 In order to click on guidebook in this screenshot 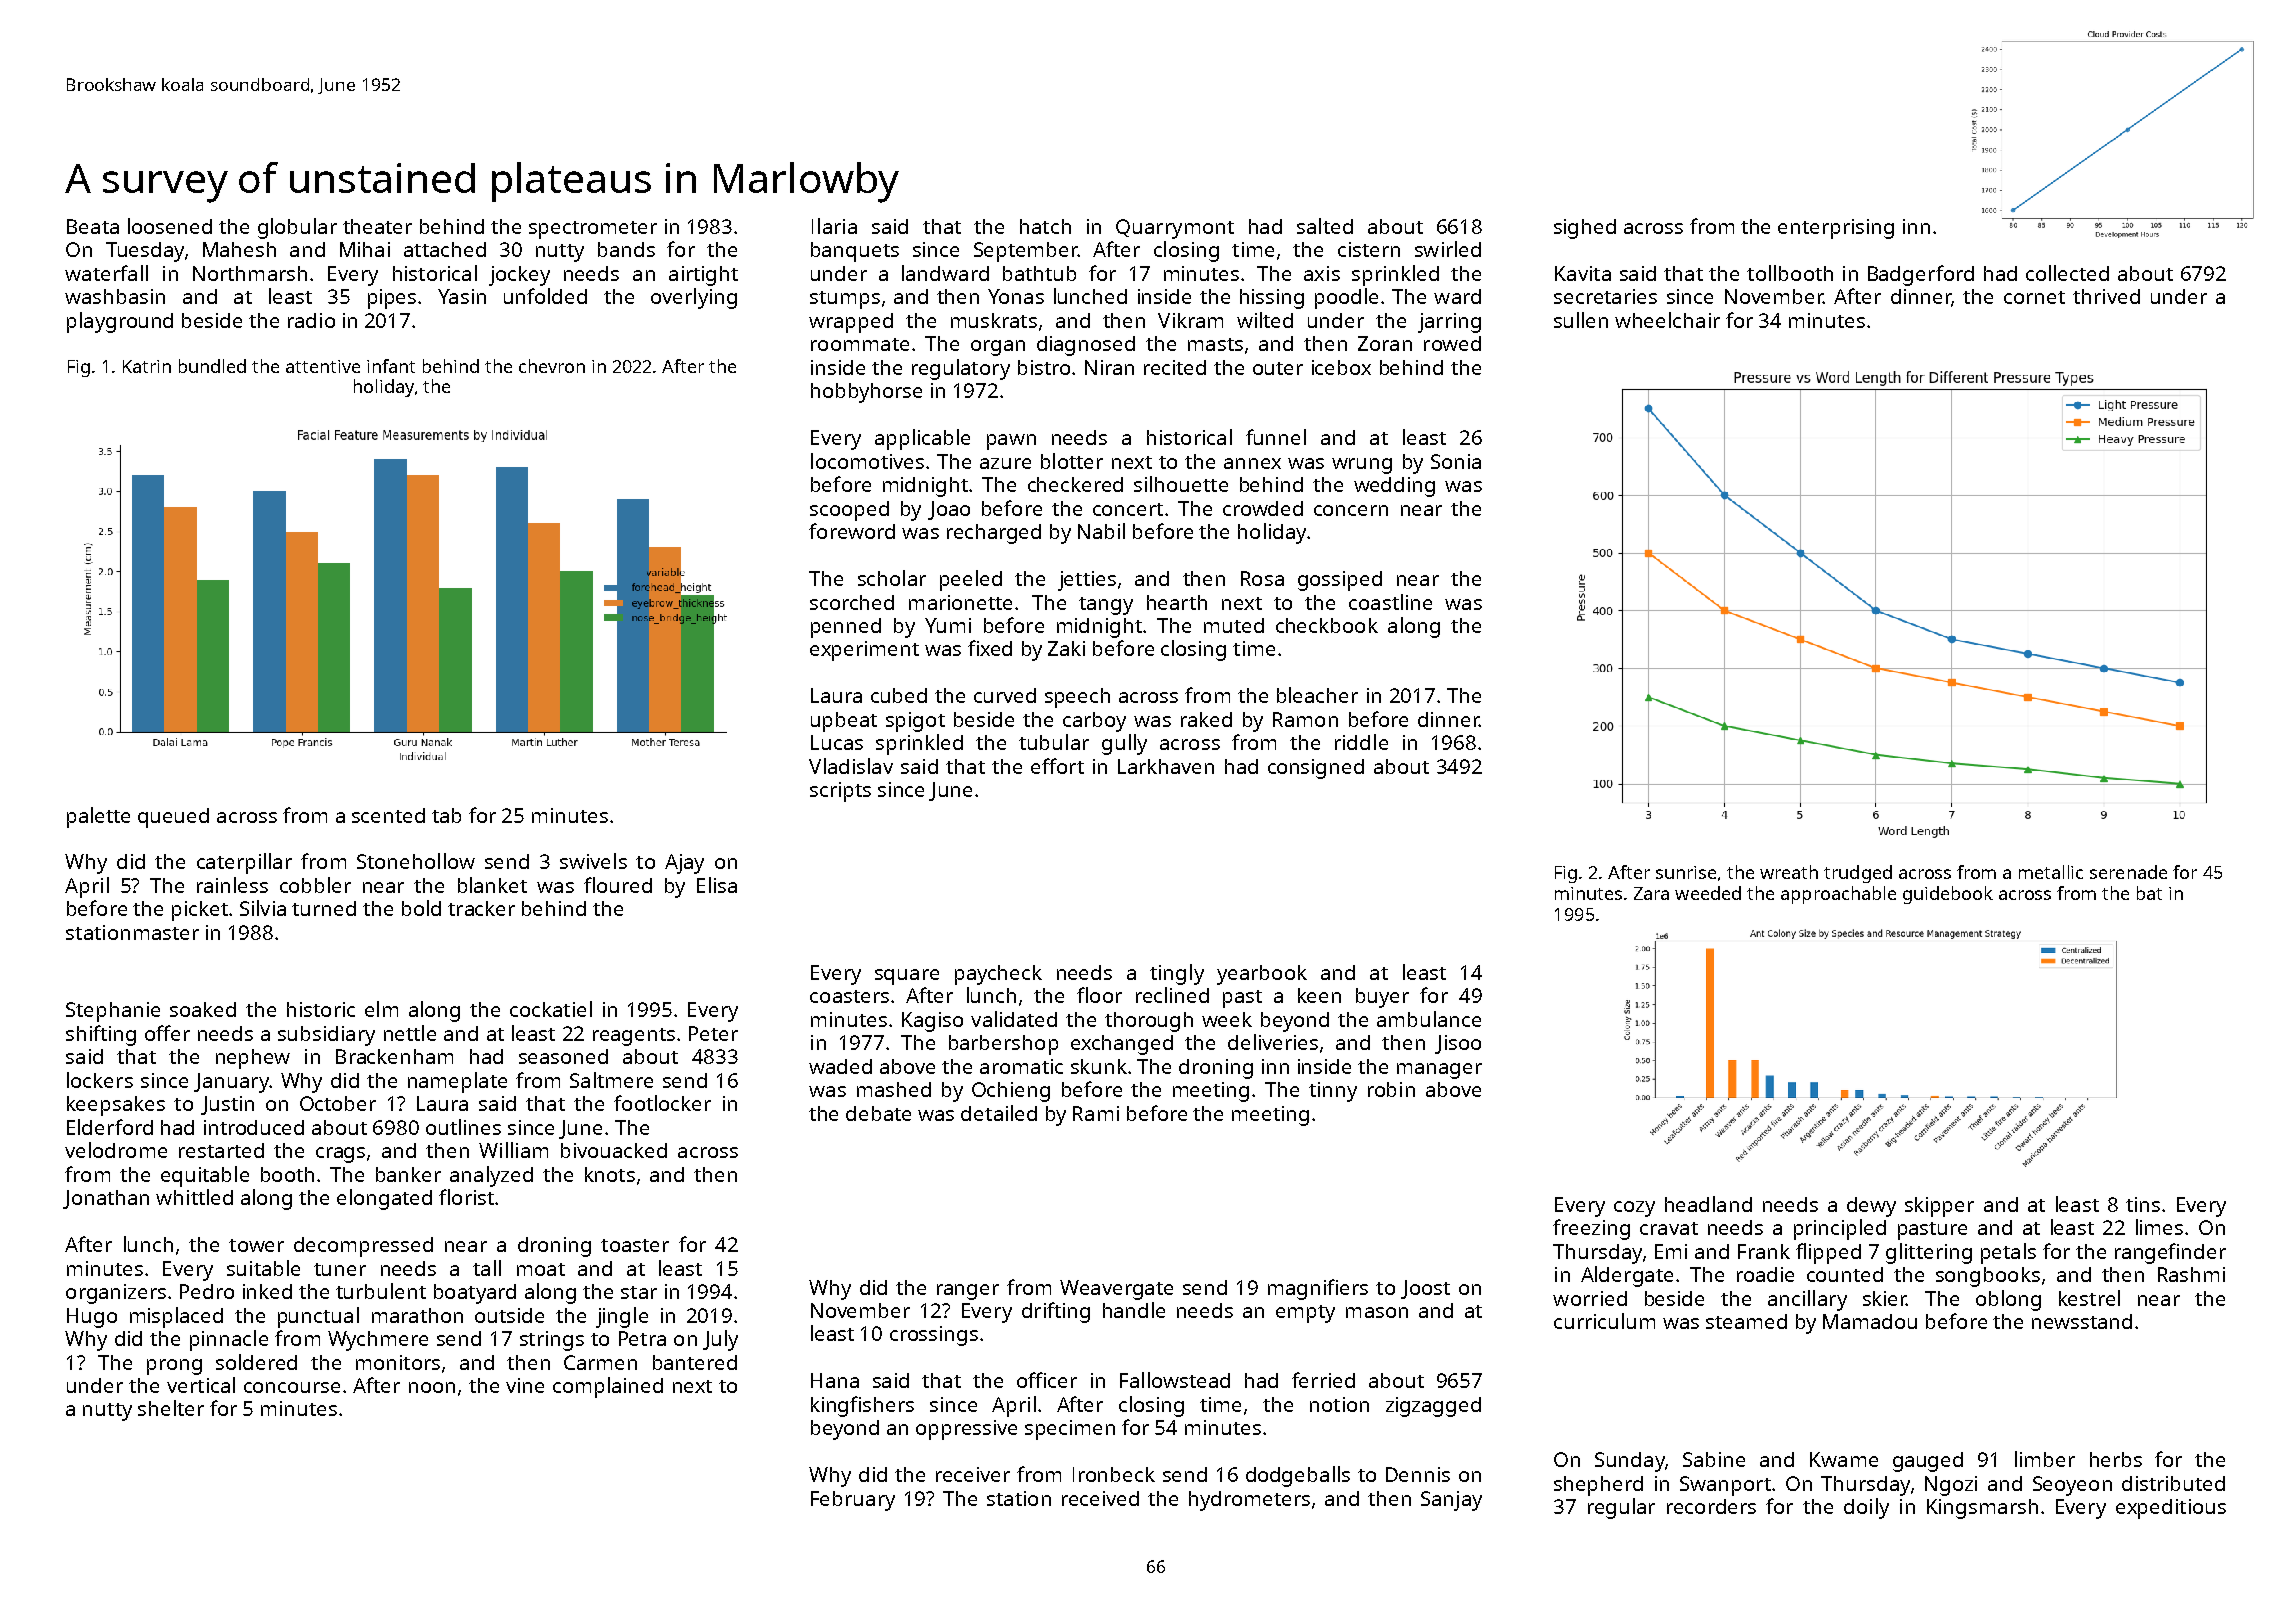, I will do `click(1948, 895)`.
